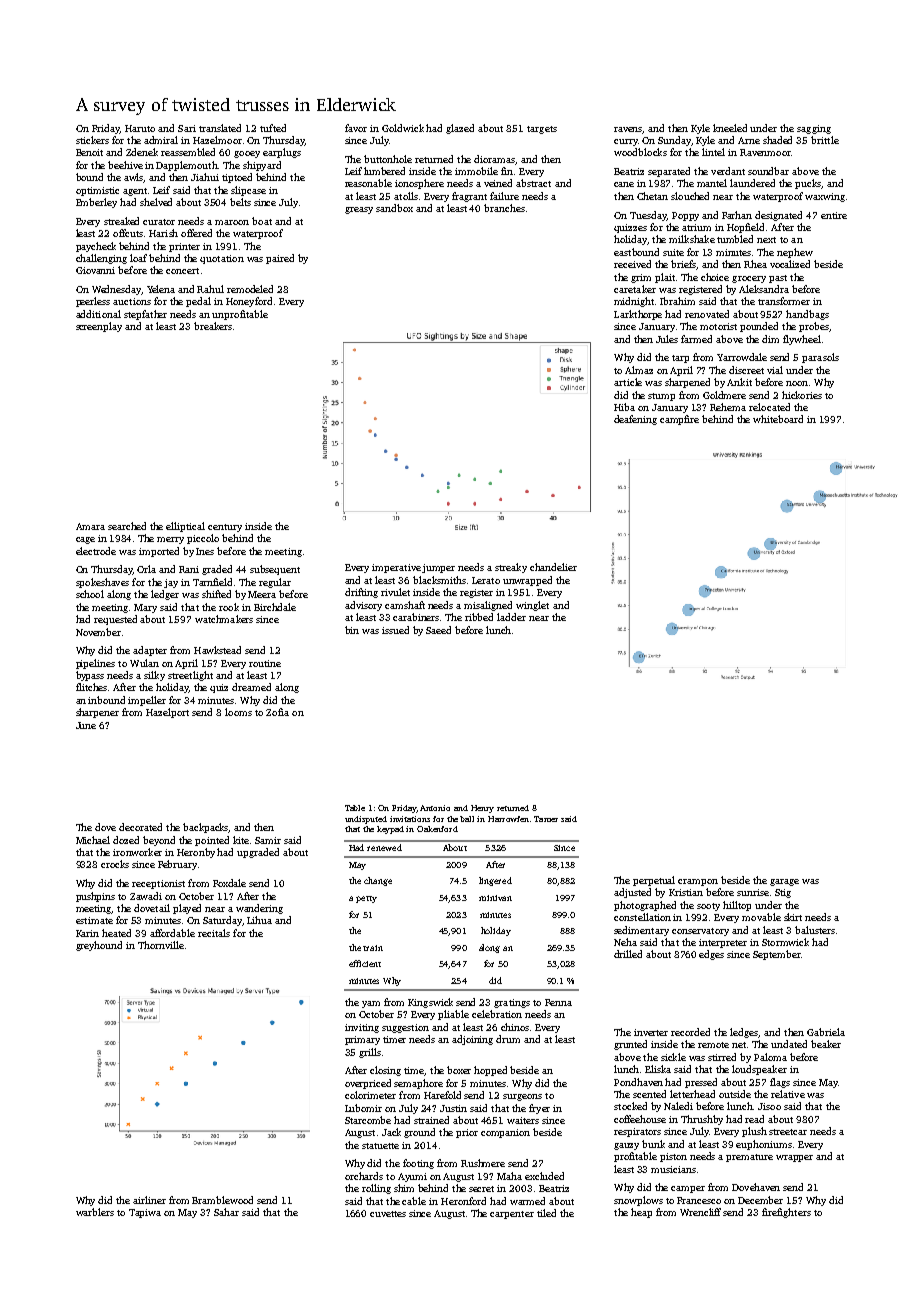  Describe the element at coordinates (388, 159) in the screenshot. I see `buttonhole` at that location.
